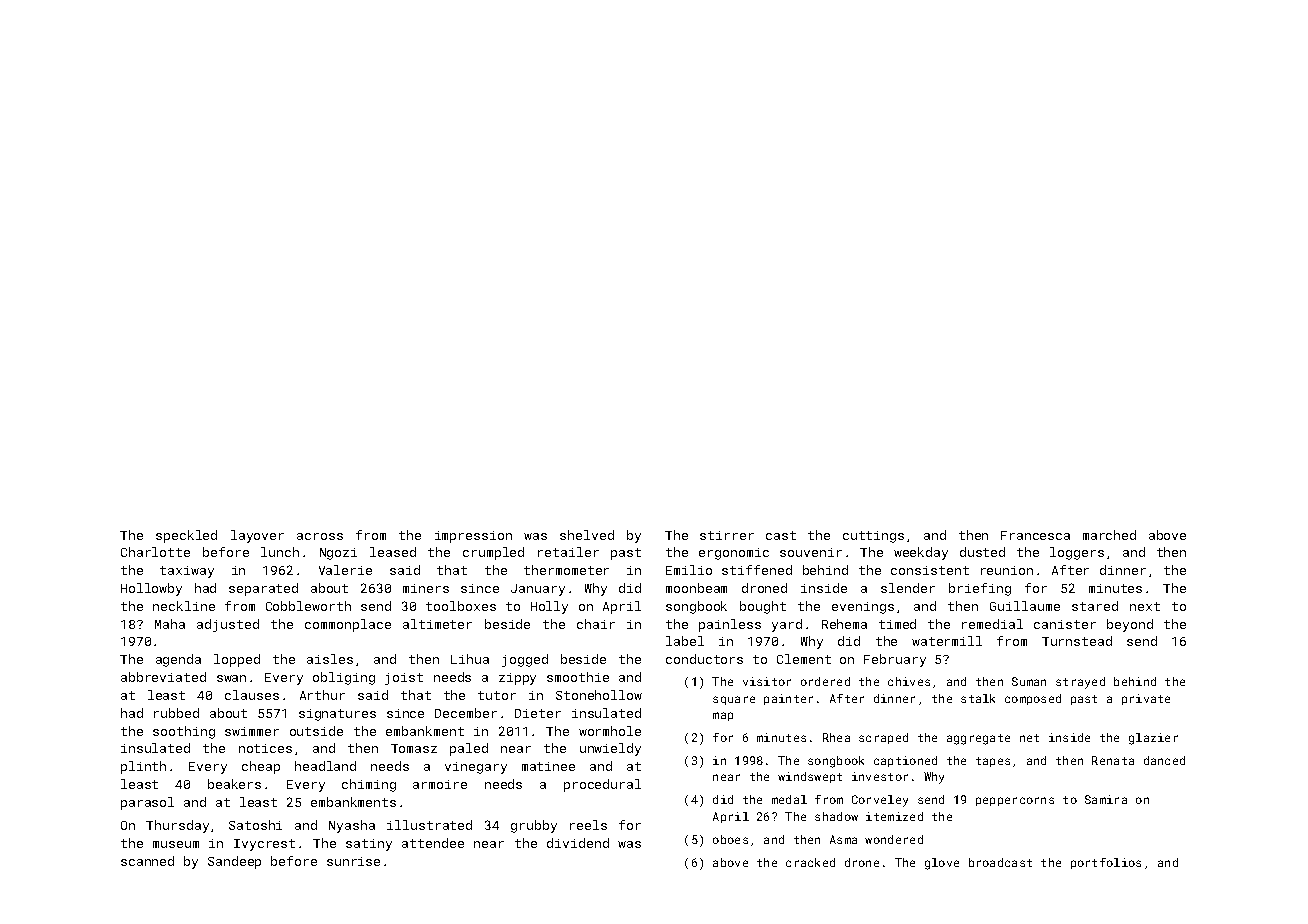 This screenshot has height=924, width=1308. What do you see at coordinates (1029, 738) in the screenshot?
I see `net` at bounding box center [1029, 738].
